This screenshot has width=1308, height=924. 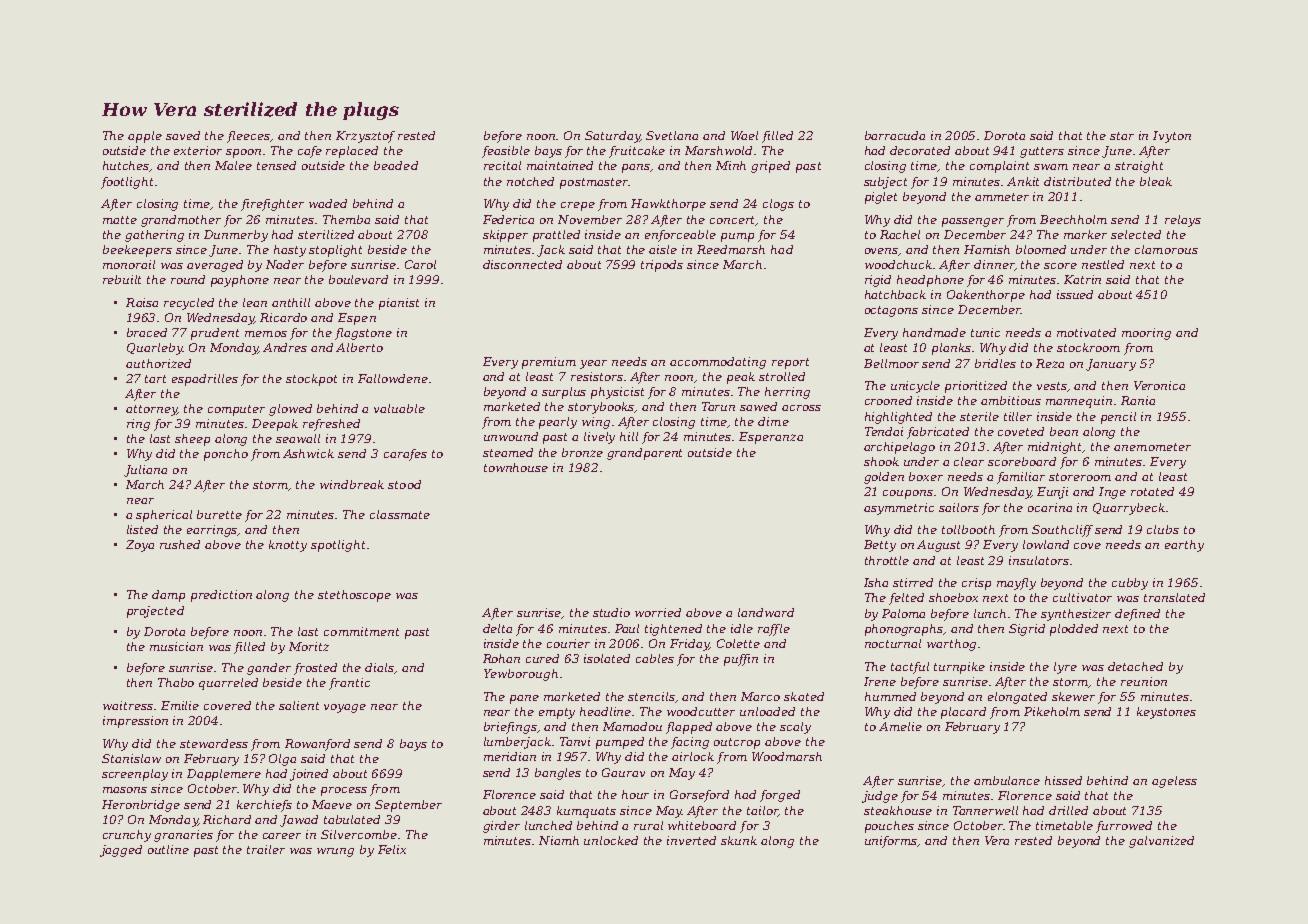 What do you see at coordinates (1063, 780) in the screenshot?
I see `hissed` at bounding box center [1063, 780].
